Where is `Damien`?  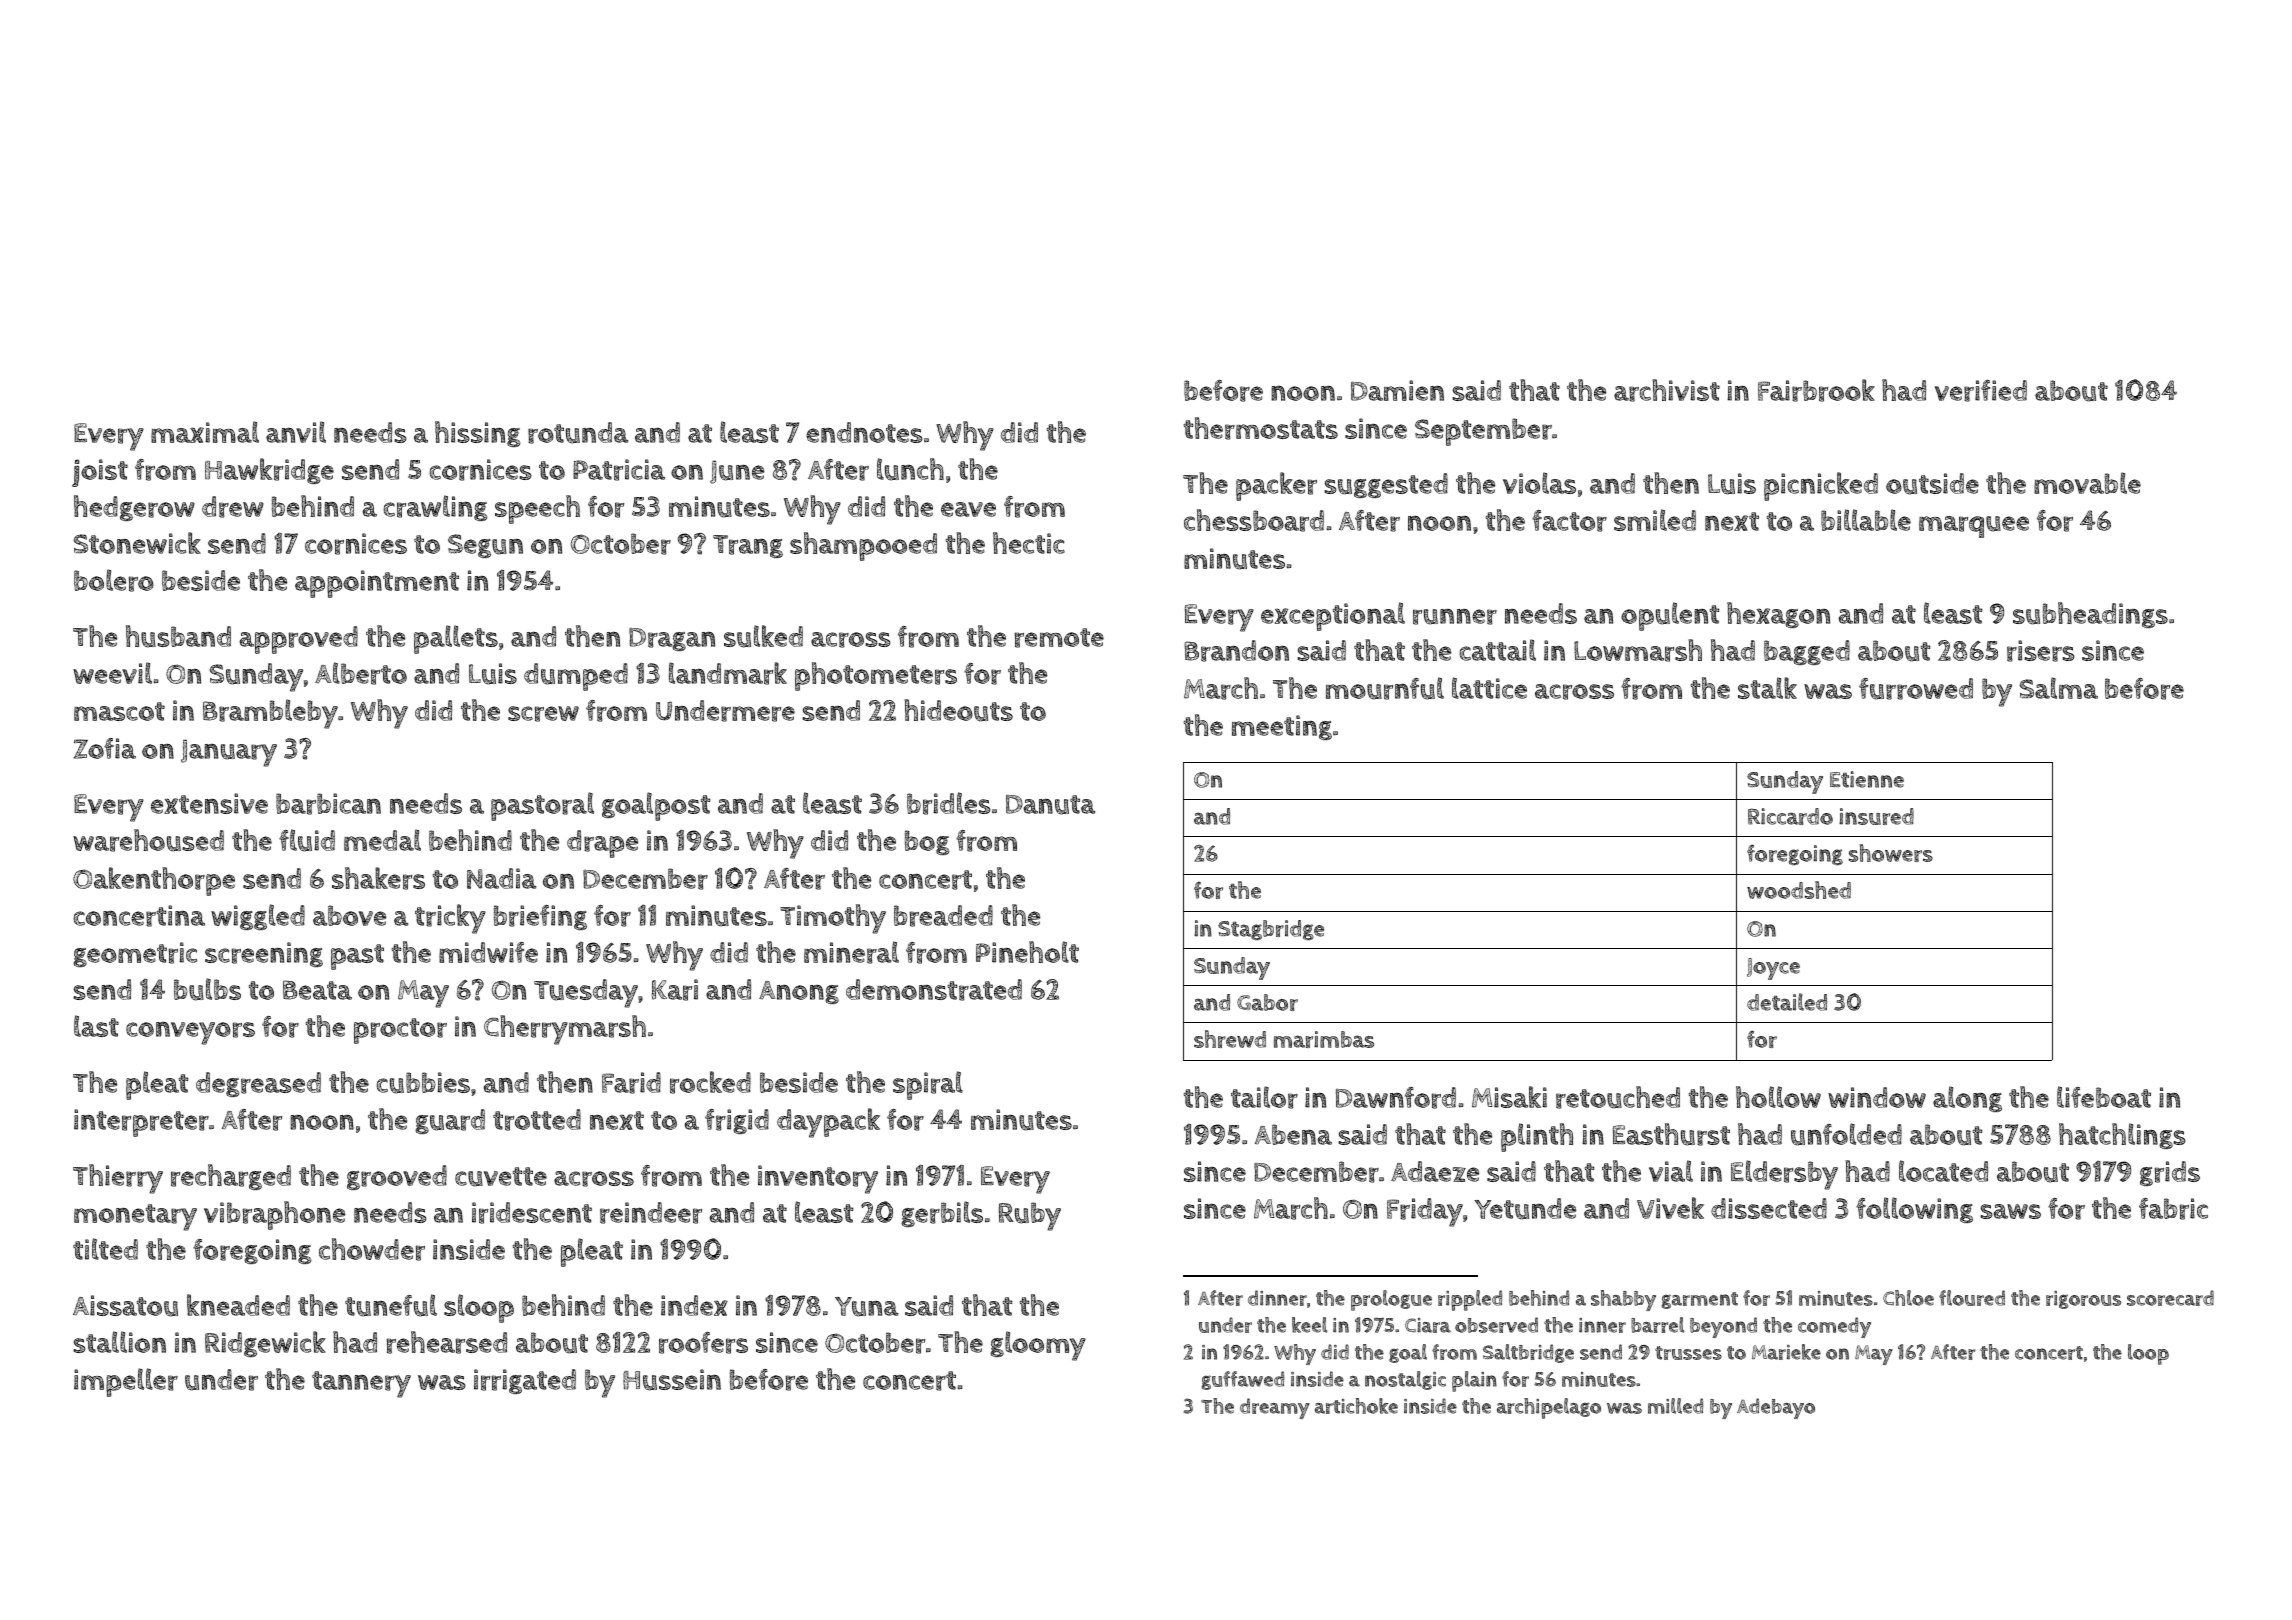 Damien is located at coordinates (1397, 390).
